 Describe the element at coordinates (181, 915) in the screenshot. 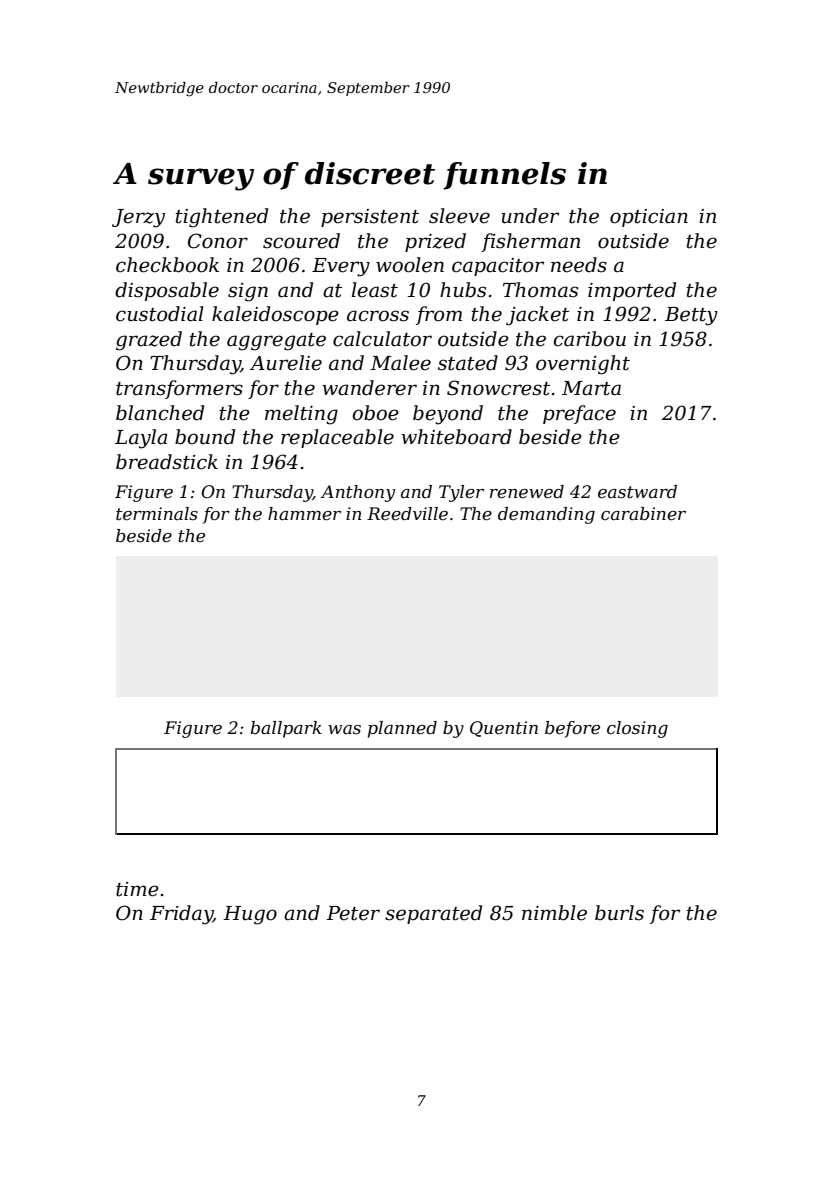

I see `Friday` at that location.
